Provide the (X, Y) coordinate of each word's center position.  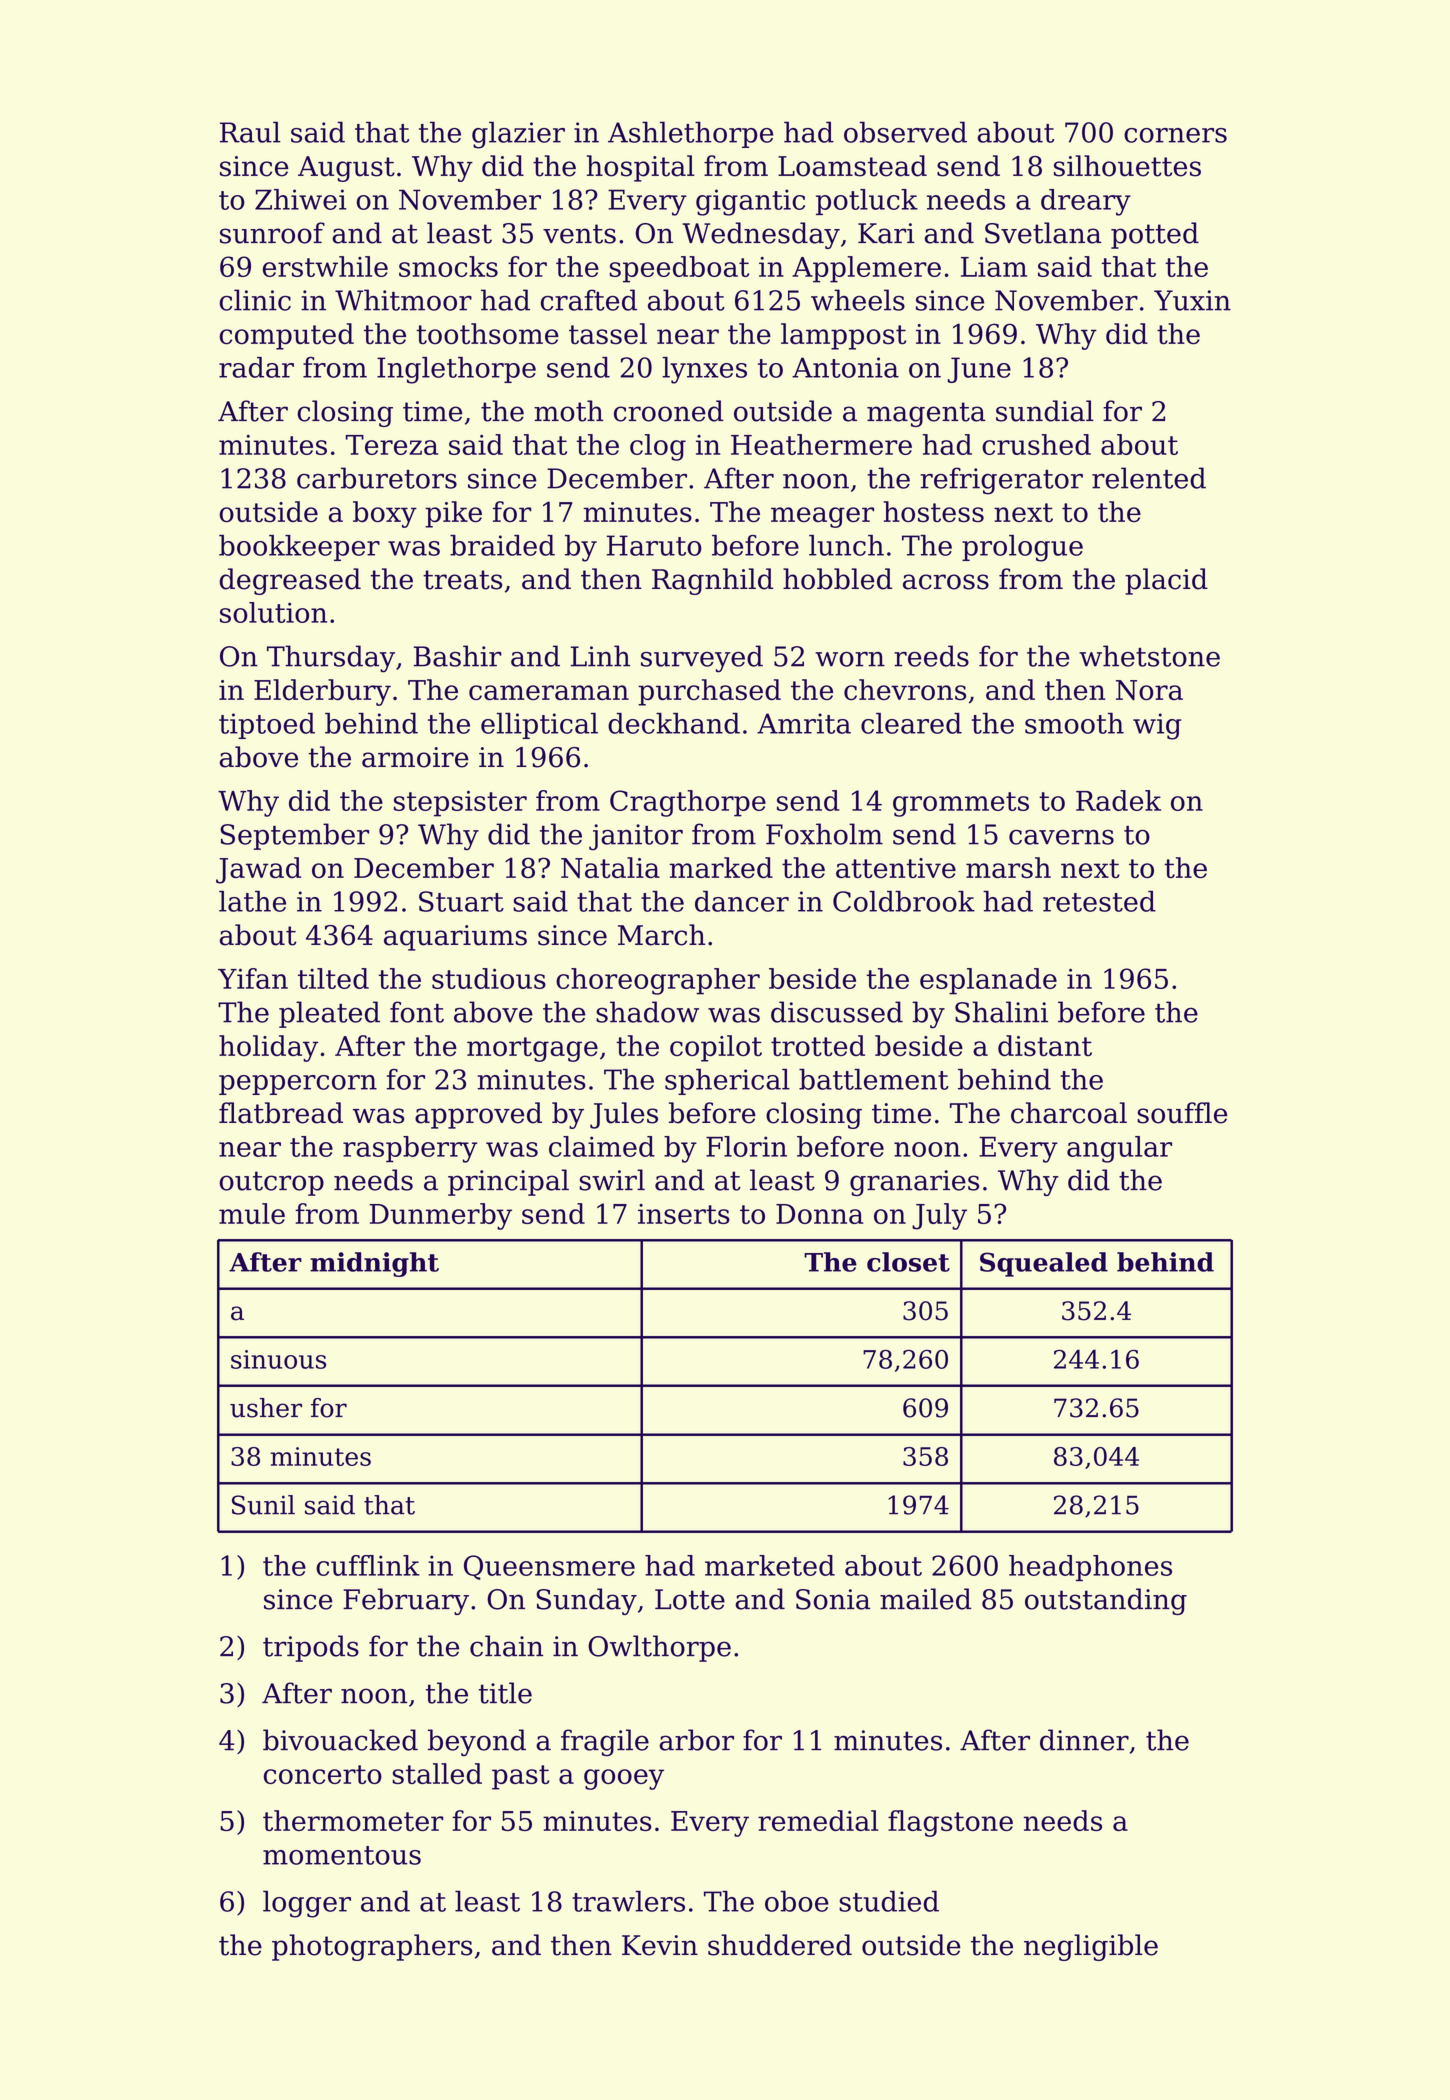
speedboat (679, 269)
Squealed (1044, 1264)
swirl (612, 1180)
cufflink (368, 1565)
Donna (819, 1214)
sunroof (272, 233)
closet (908, 1262)
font (417, 1012)
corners (1175, 135)
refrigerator (1001, 481)
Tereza (392, 445)
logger (307, 1904)
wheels (858, 300)
